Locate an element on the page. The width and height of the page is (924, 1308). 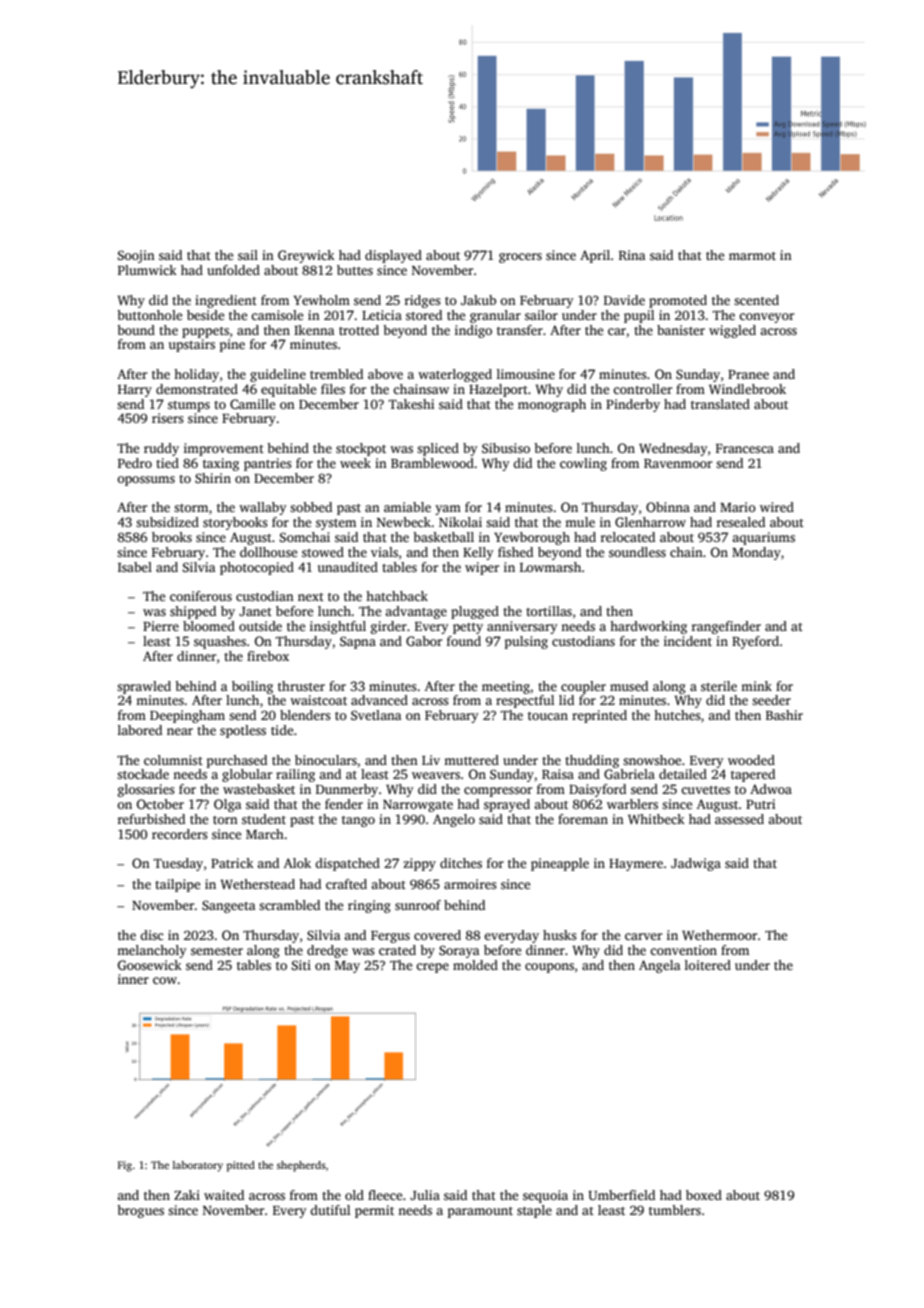
Goosewick is located at coordinates (150, 965).
